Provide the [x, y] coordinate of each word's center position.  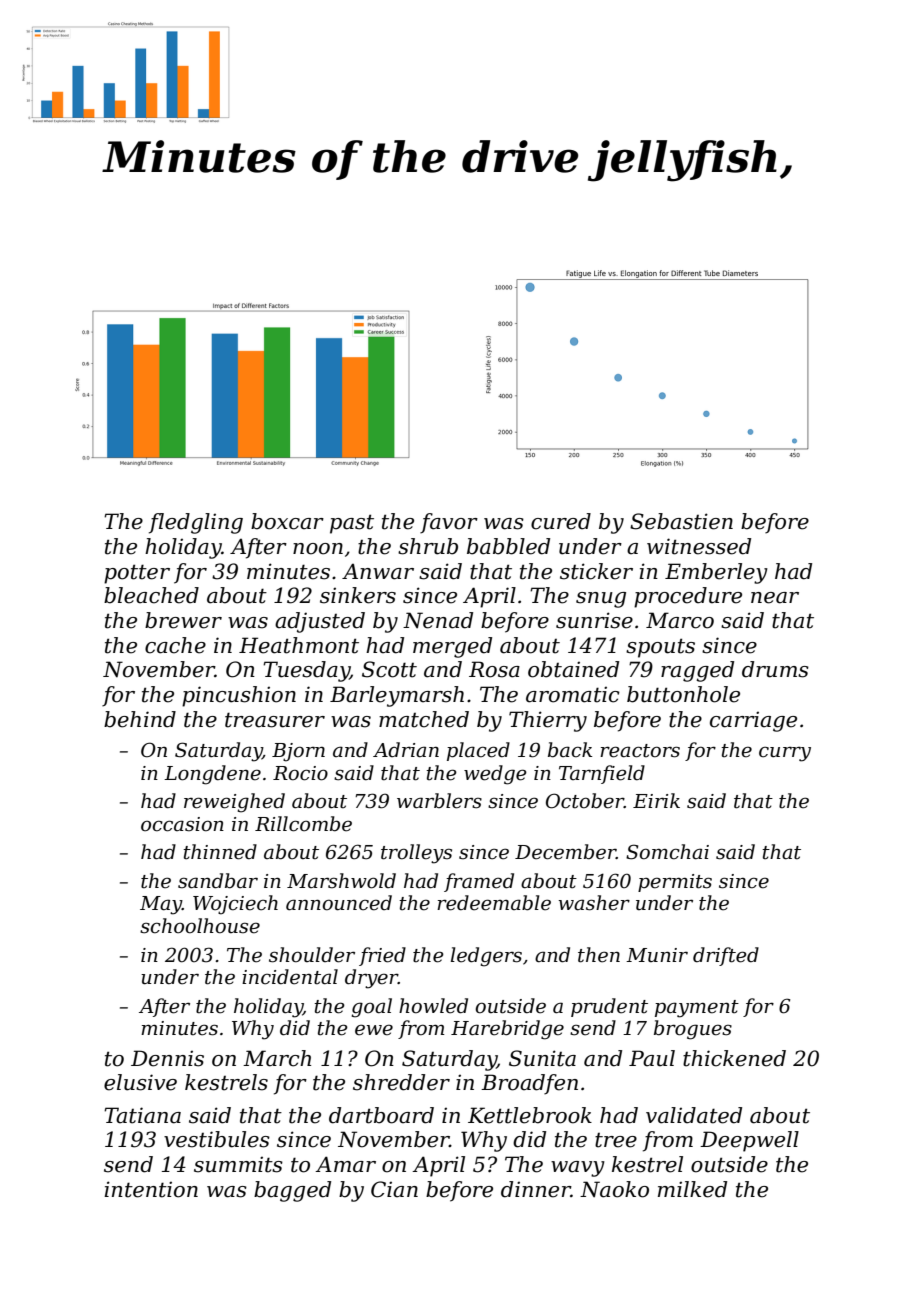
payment [697, 1009]
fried [382, 956]
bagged [292, 1191]
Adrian [406, 750]
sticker [596, 571]
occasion [182, 824]
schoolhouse [200, 926]
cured [561, 521]
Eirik [656, 800]
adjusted [320, 622]
